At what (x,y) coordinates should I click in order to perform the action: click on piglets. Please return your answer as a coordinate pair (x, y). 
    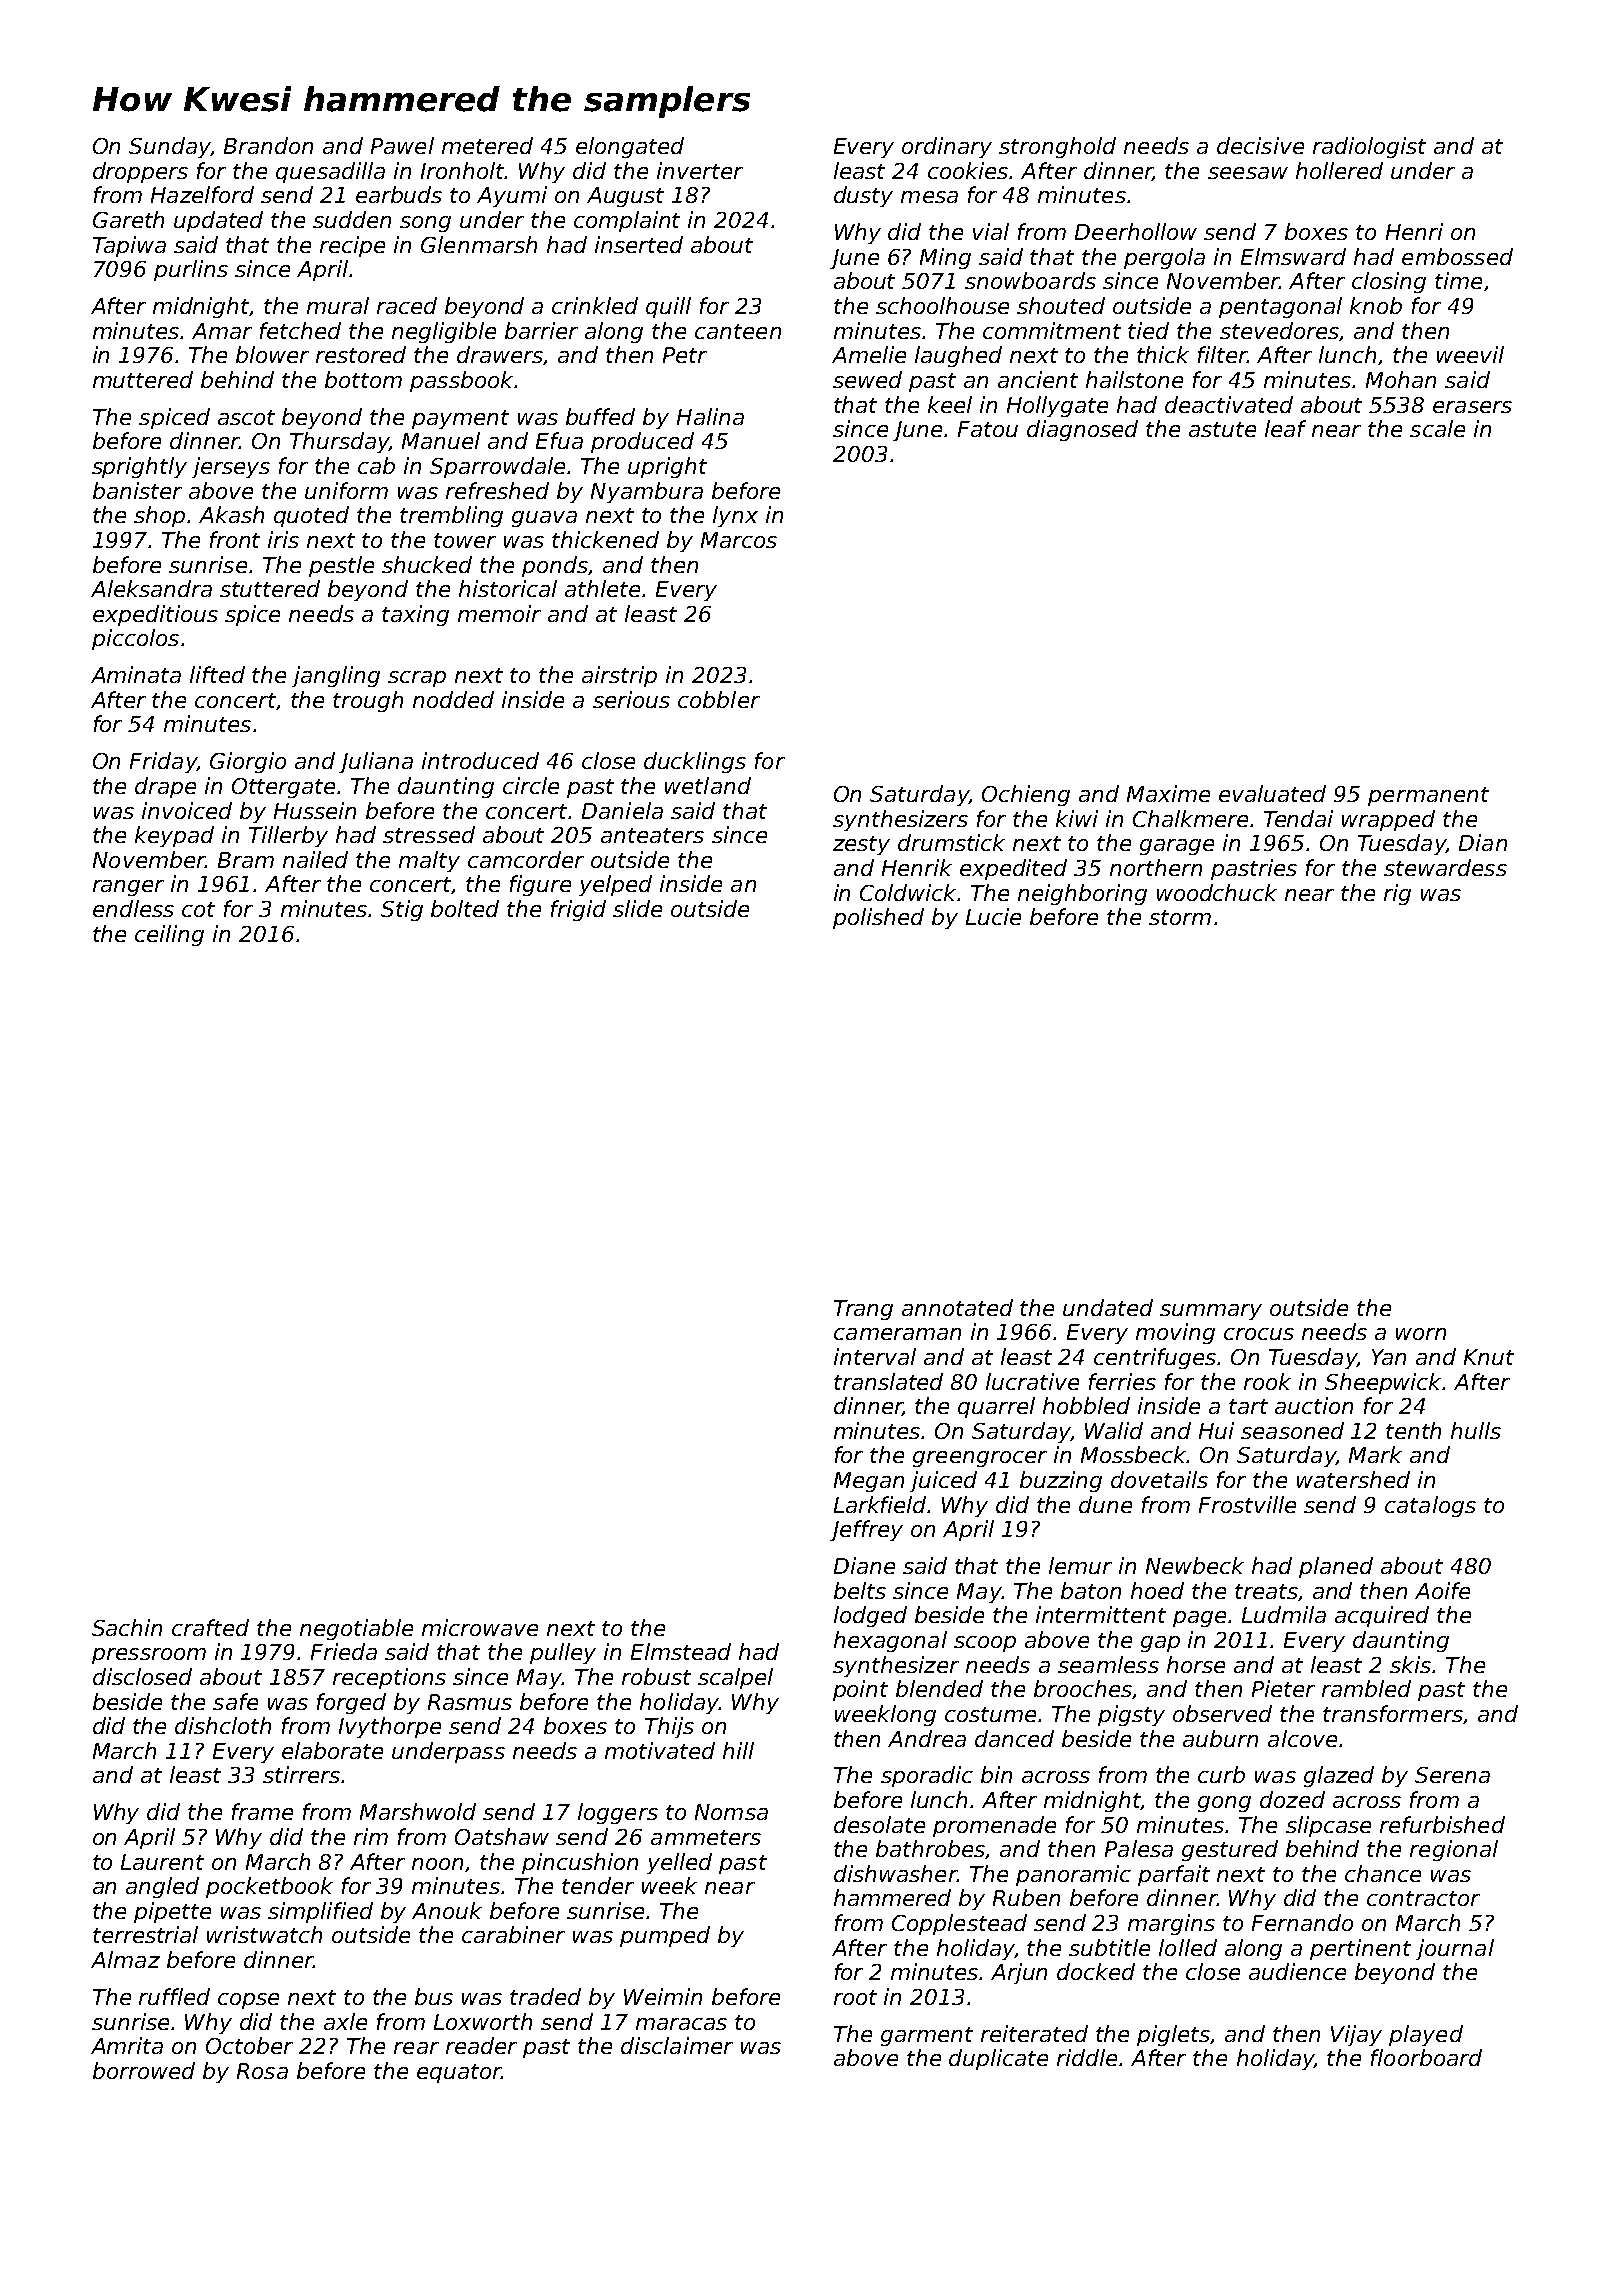
    Looking at the image, I should click on (1174, 2035).
